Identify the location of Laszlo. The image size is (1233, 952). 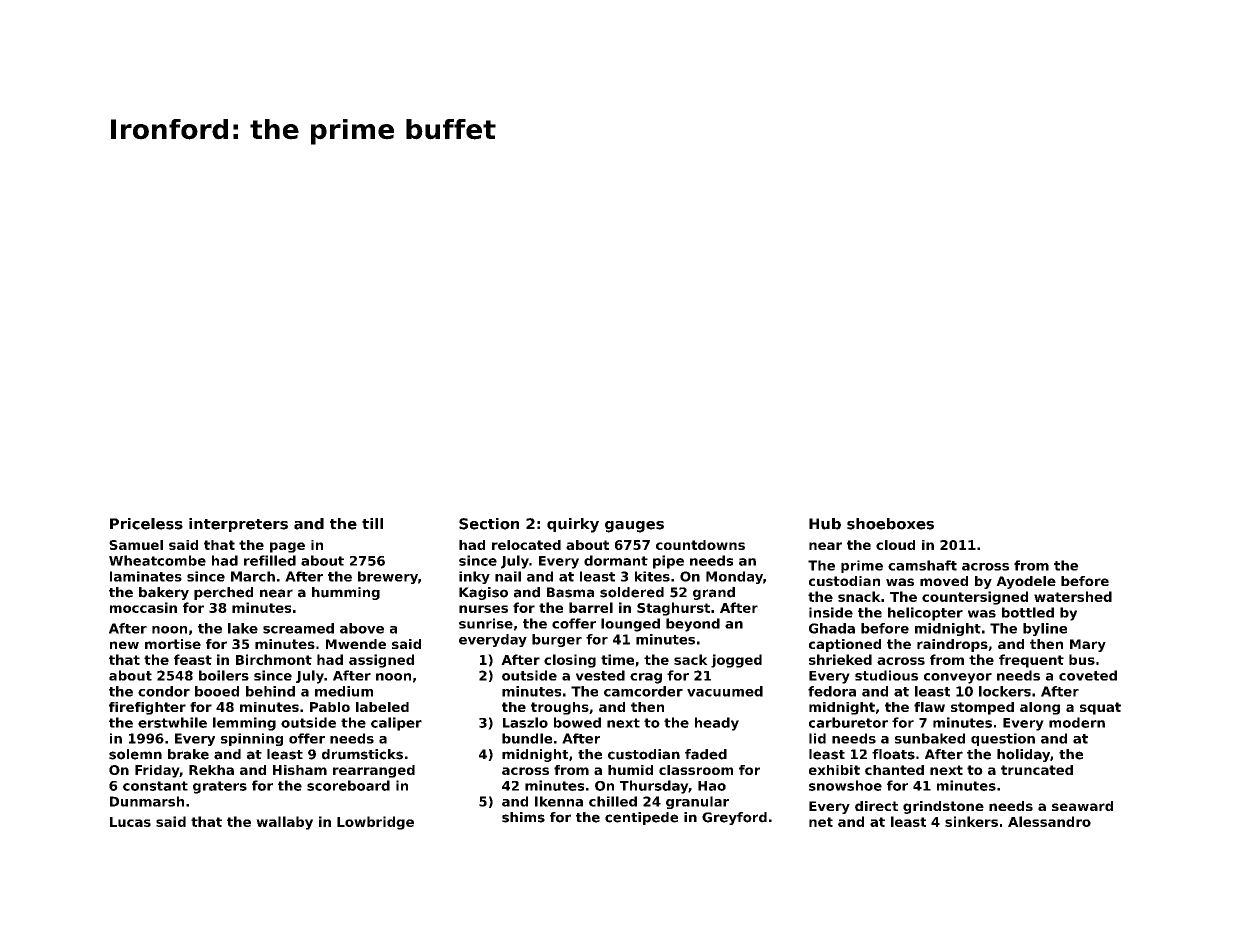
(525, 722).
